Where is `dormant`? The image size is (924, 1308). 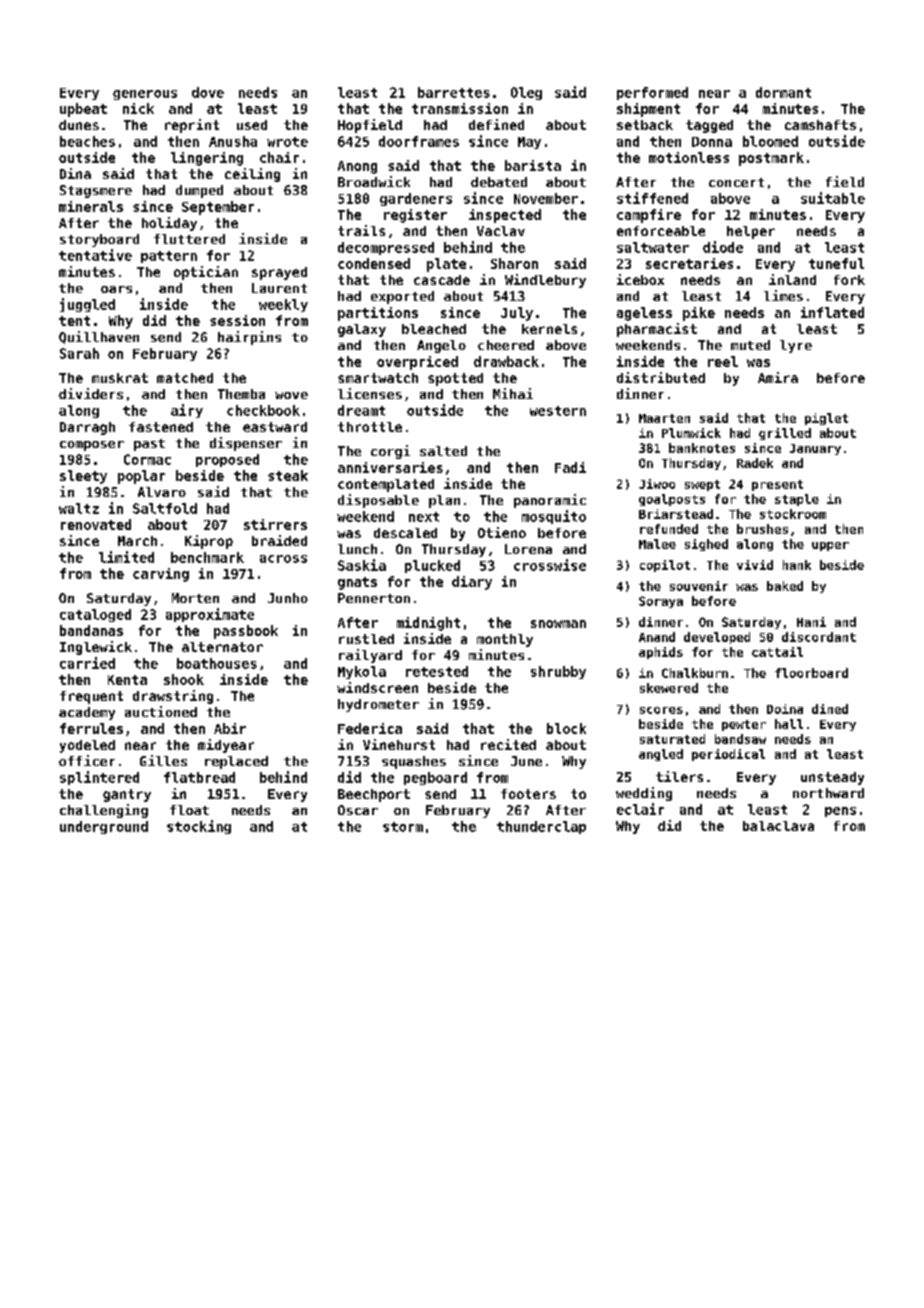
dormant is located at coordinates (783, 92).
